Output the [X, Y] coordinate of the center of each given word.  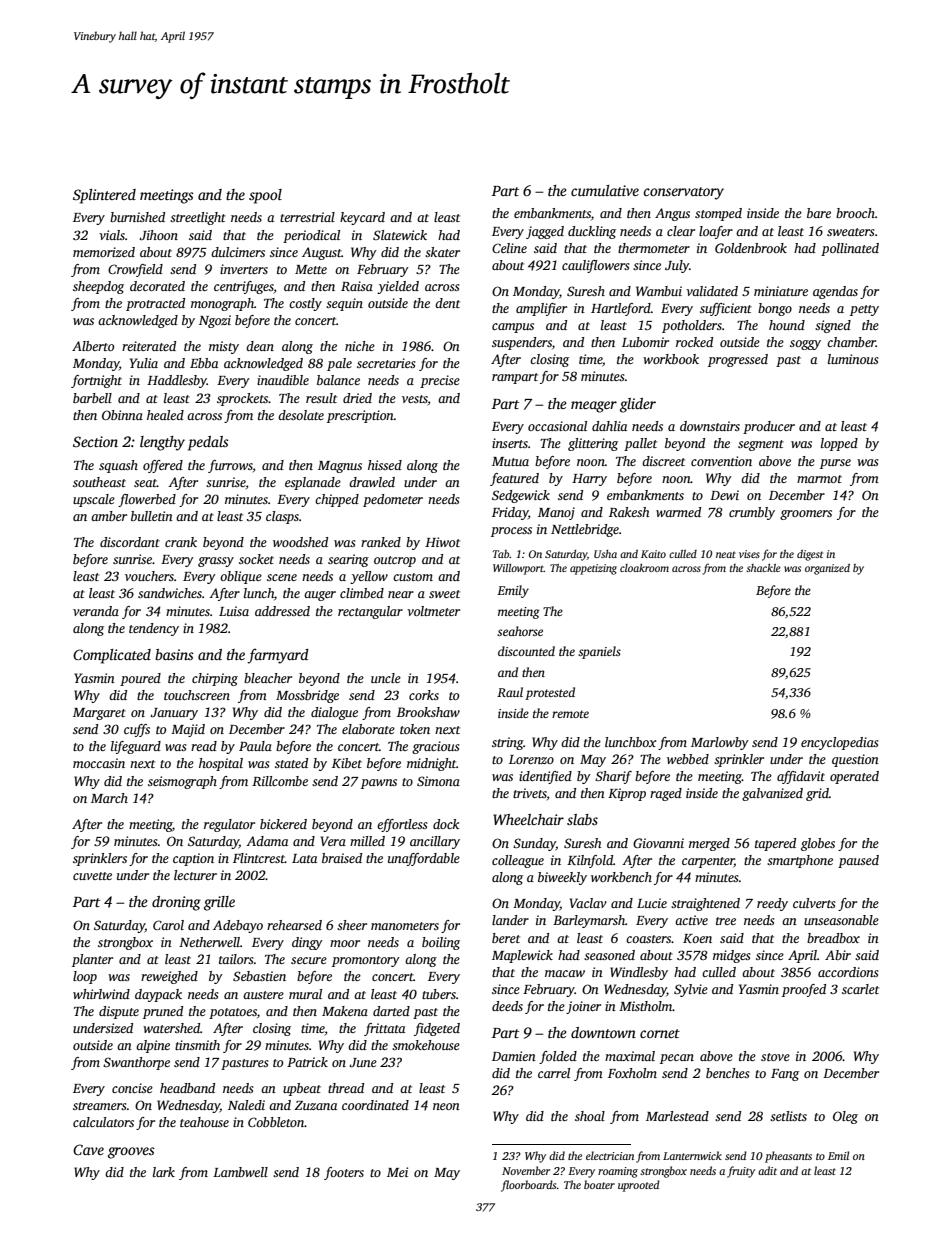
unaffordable [424, 859]
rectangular [370, 612]
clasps [282, 517]
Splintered [104, 196]
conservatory [683, 193]
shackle [763, 568]
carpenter [708, 862]
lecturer [195, 875]
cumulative [605, 190]
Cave [88, 1149]
